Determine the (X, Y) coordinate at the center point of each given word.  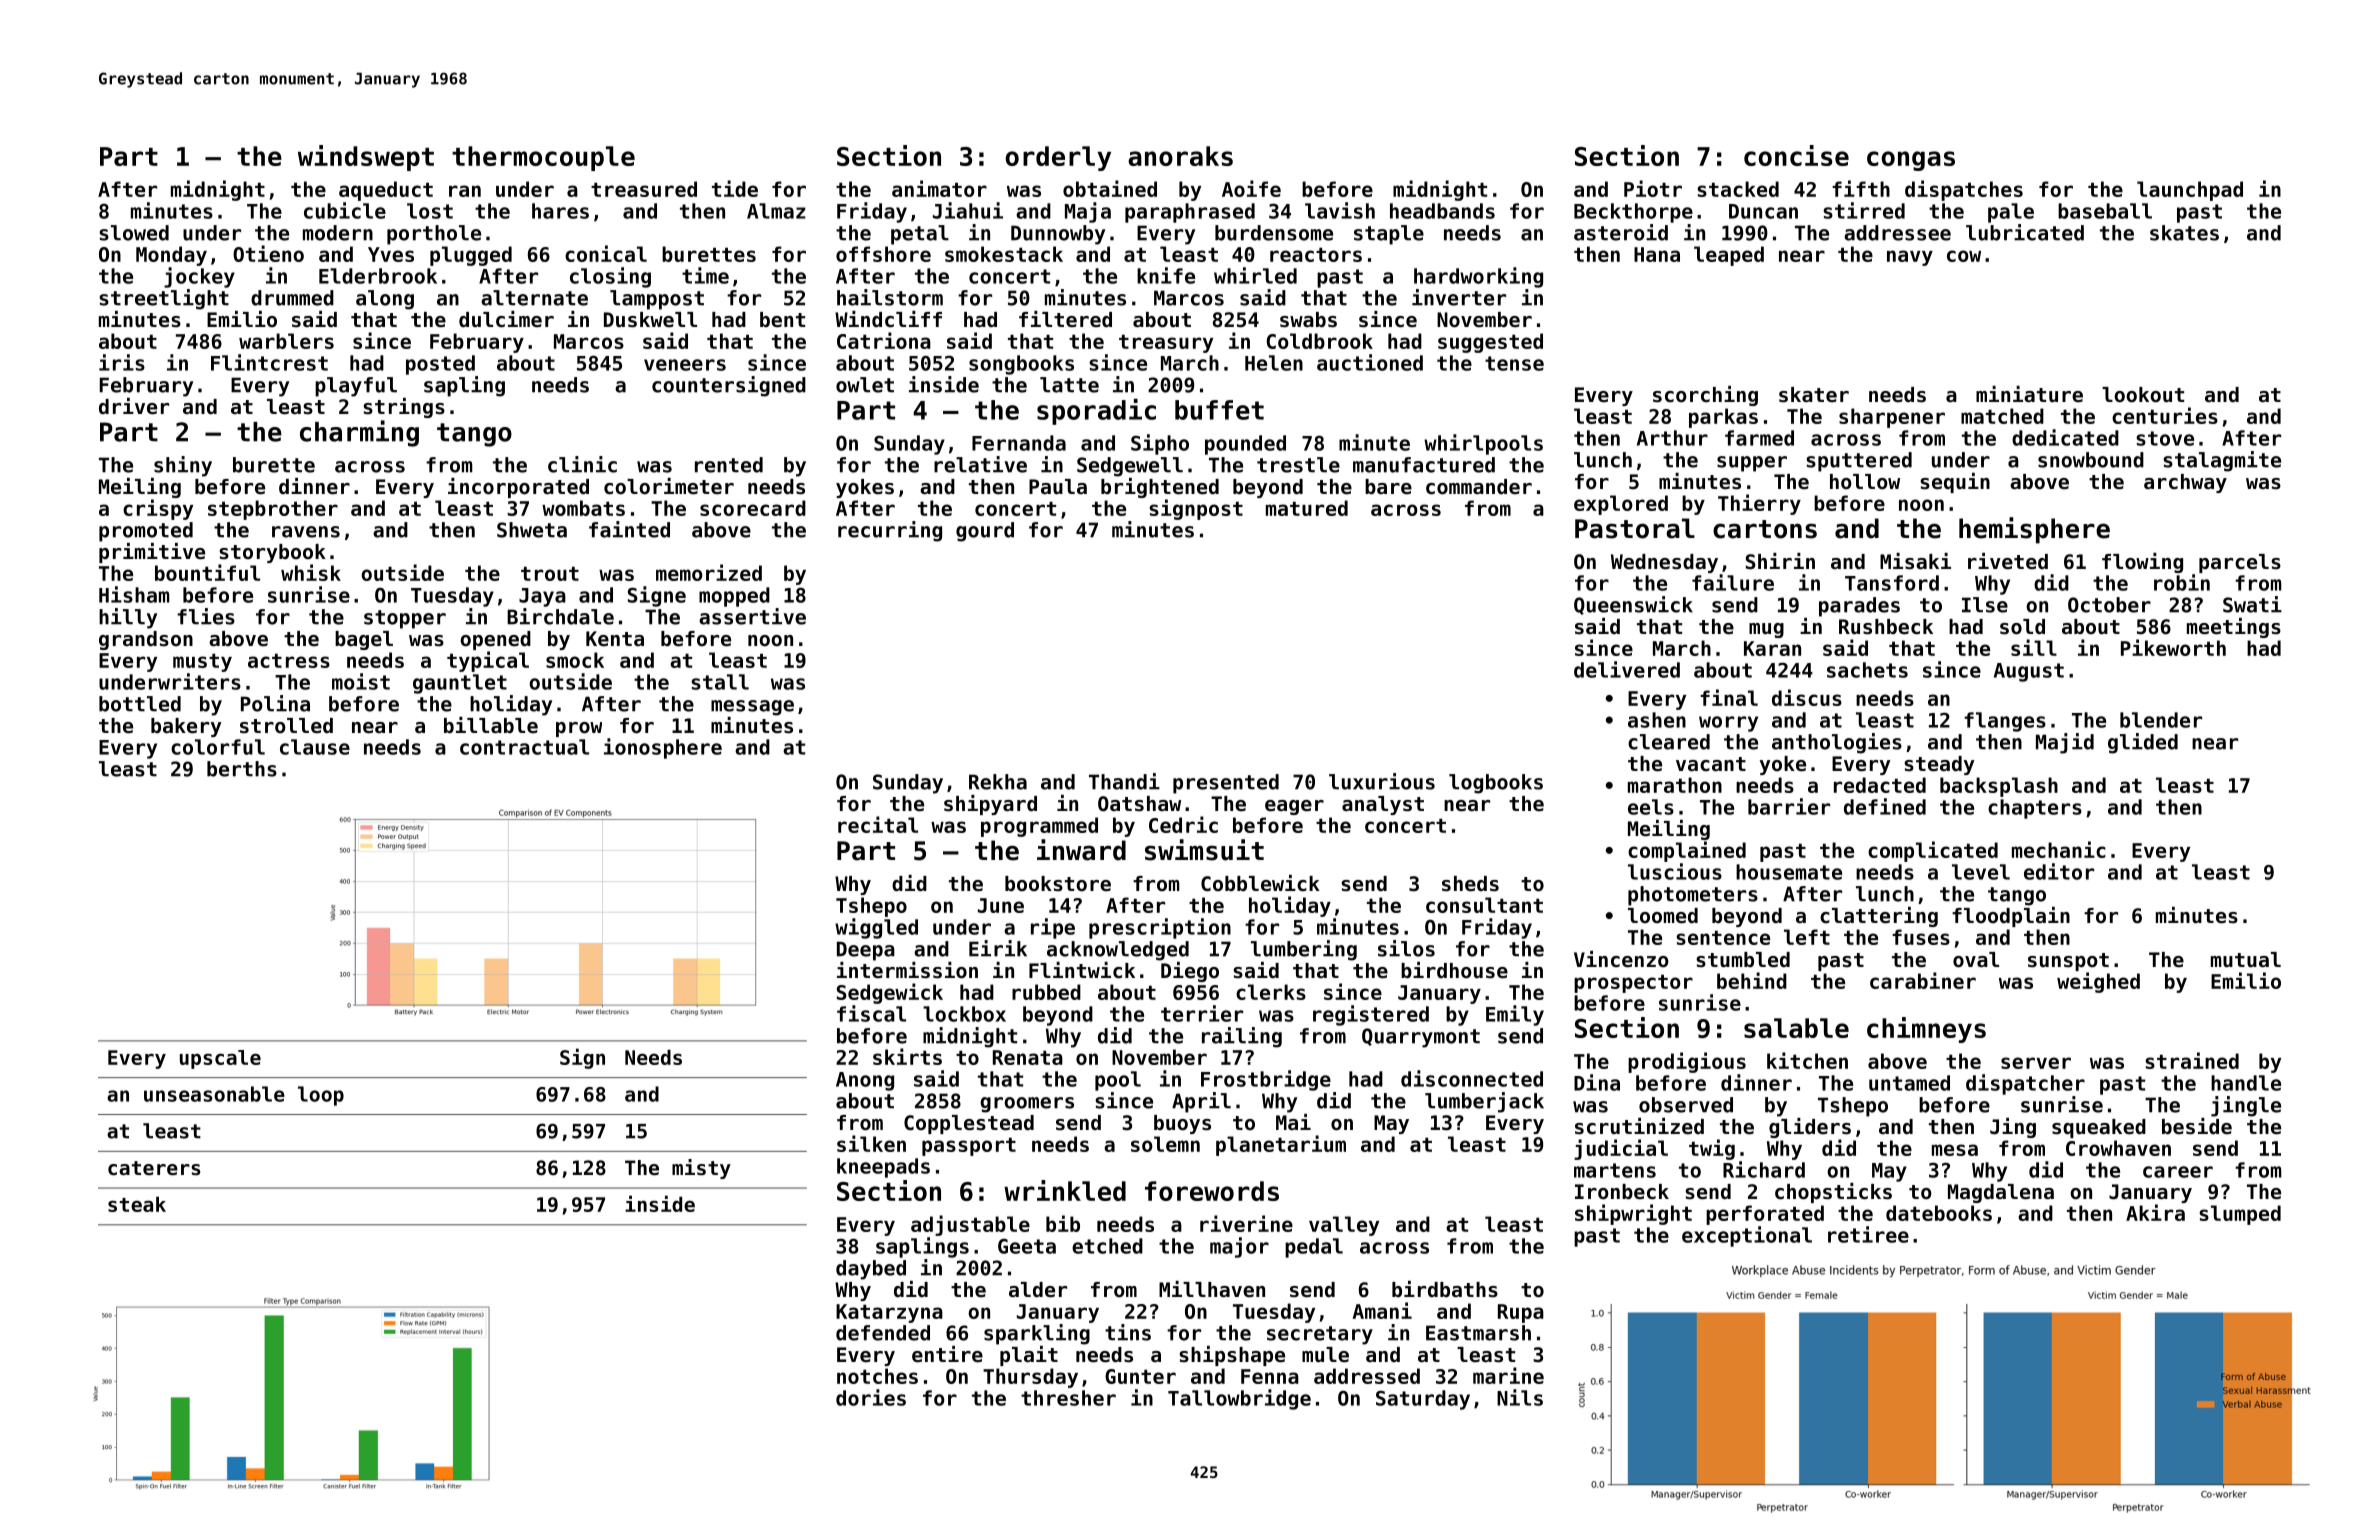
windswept (366, 158)
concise (1796, 155)
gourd (985, 532)
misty (701, 1169)
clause (315, 747)
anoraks (1180, 156)
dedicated (2065, 437)
